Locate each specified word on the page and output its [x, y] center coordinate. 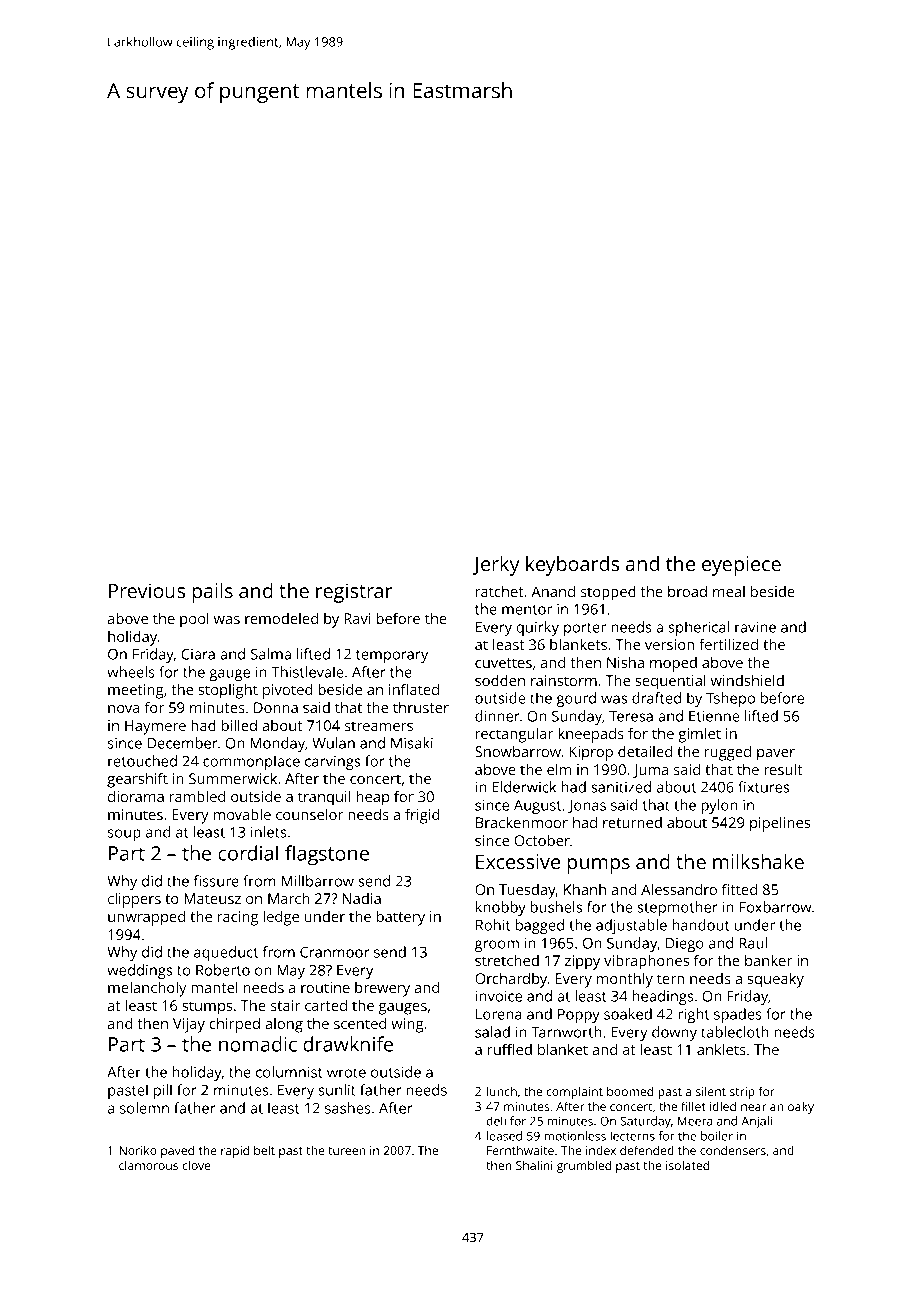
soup [124, 835]
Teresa [631, 716]
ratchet [500, 591]
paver [776, 755]
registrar [354, 593]
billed [239, 725]
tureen [346, 1151]
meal [729, 591]
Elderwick [524, 787]
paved [177, 1151]
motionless [575, 1136]
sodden [500, 680]
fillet [693, 1106]
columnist [289, 1072]
